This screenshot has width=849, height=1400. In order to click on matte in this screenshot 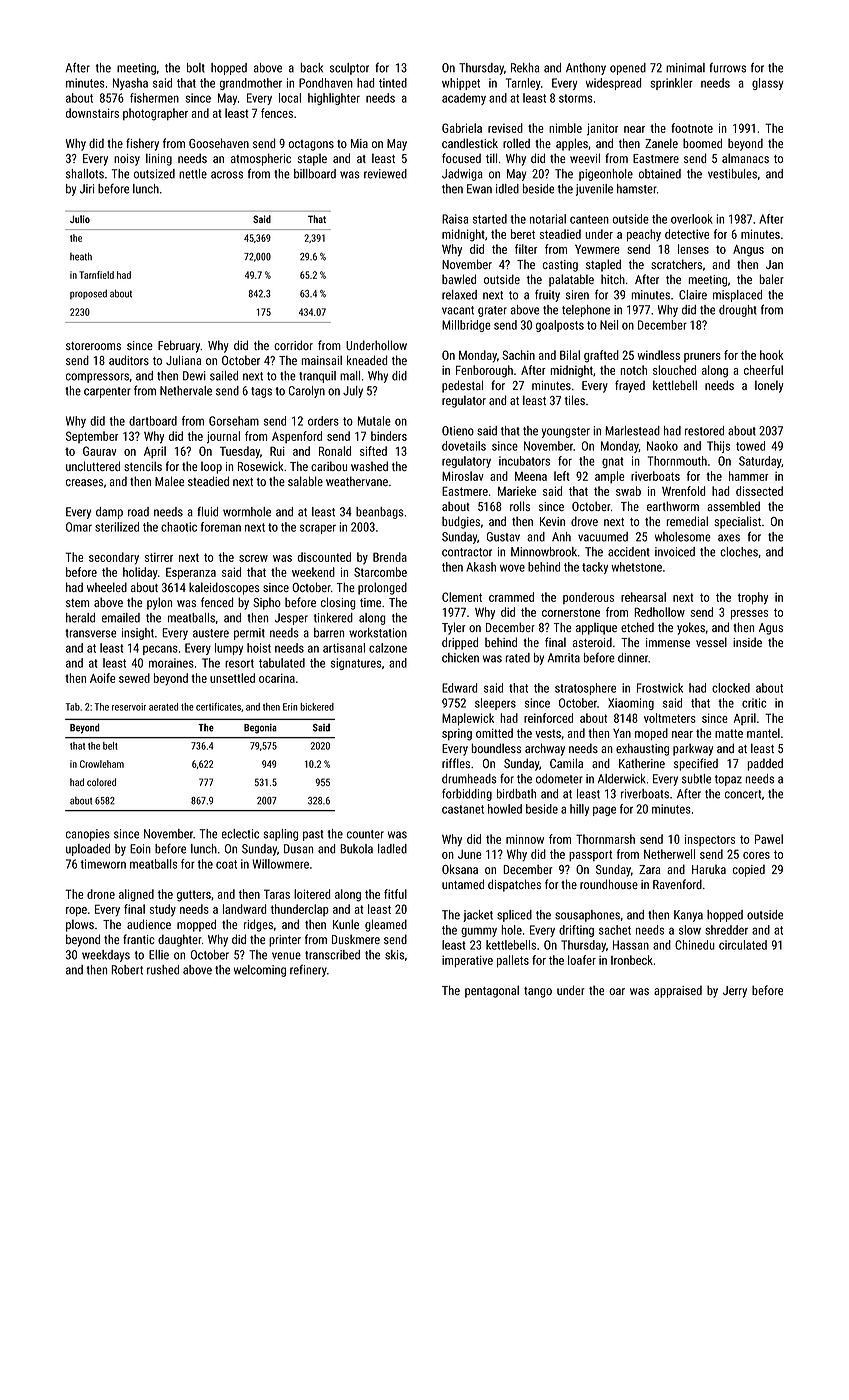, I will do `click(729, 733)`.
